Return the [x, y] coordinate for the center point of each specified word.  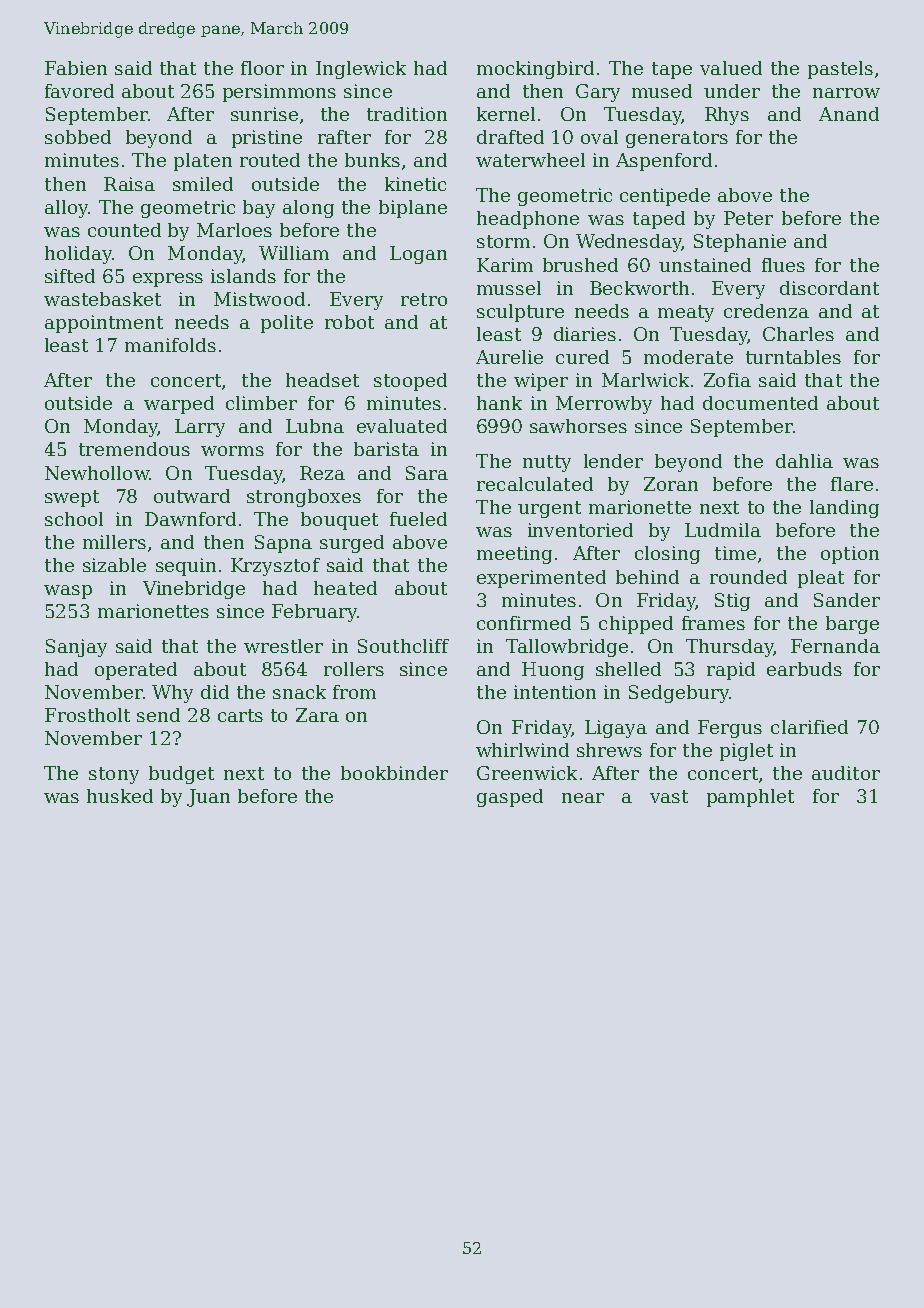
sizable [114, 565]
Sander [847, 600]
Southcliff [403, 646]
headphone [528, 220]
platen [203, 162]
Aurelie [509, 357]
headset [322, 380]
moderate [688, 357]
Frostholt [87, 715]
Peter [748, 218]
